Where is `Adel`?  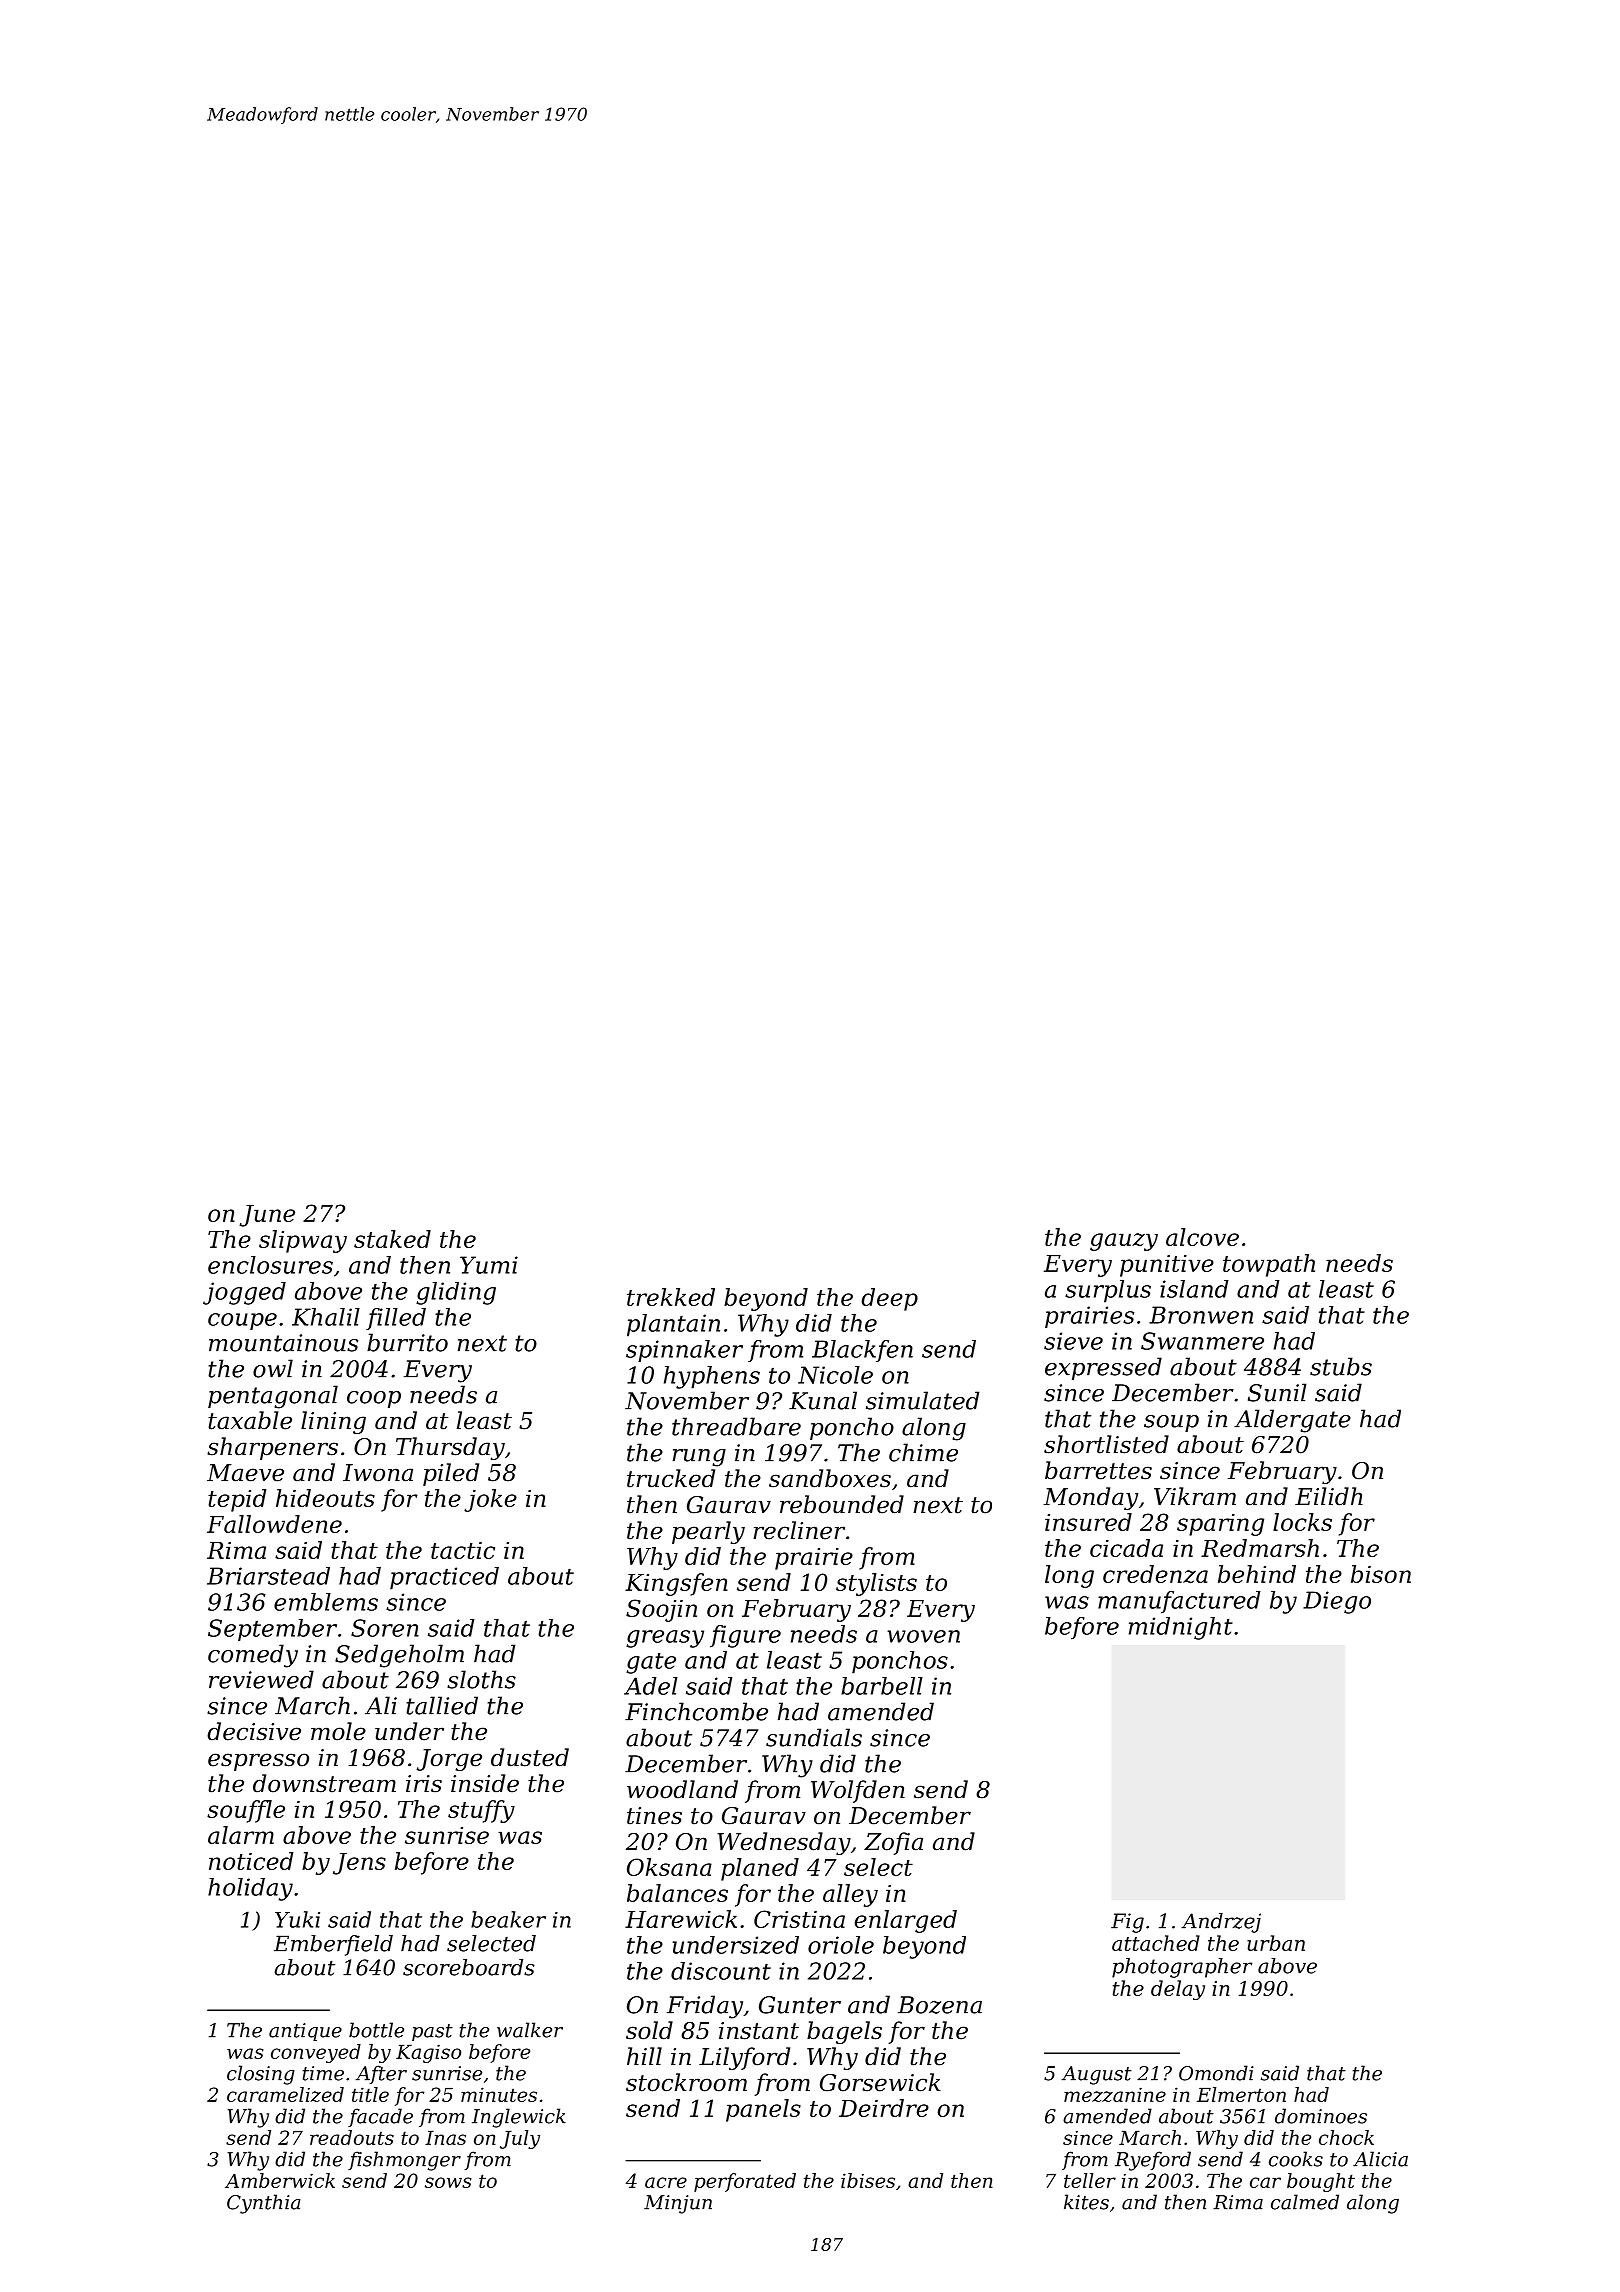
Adel is located at coordinates (651, 1686).
